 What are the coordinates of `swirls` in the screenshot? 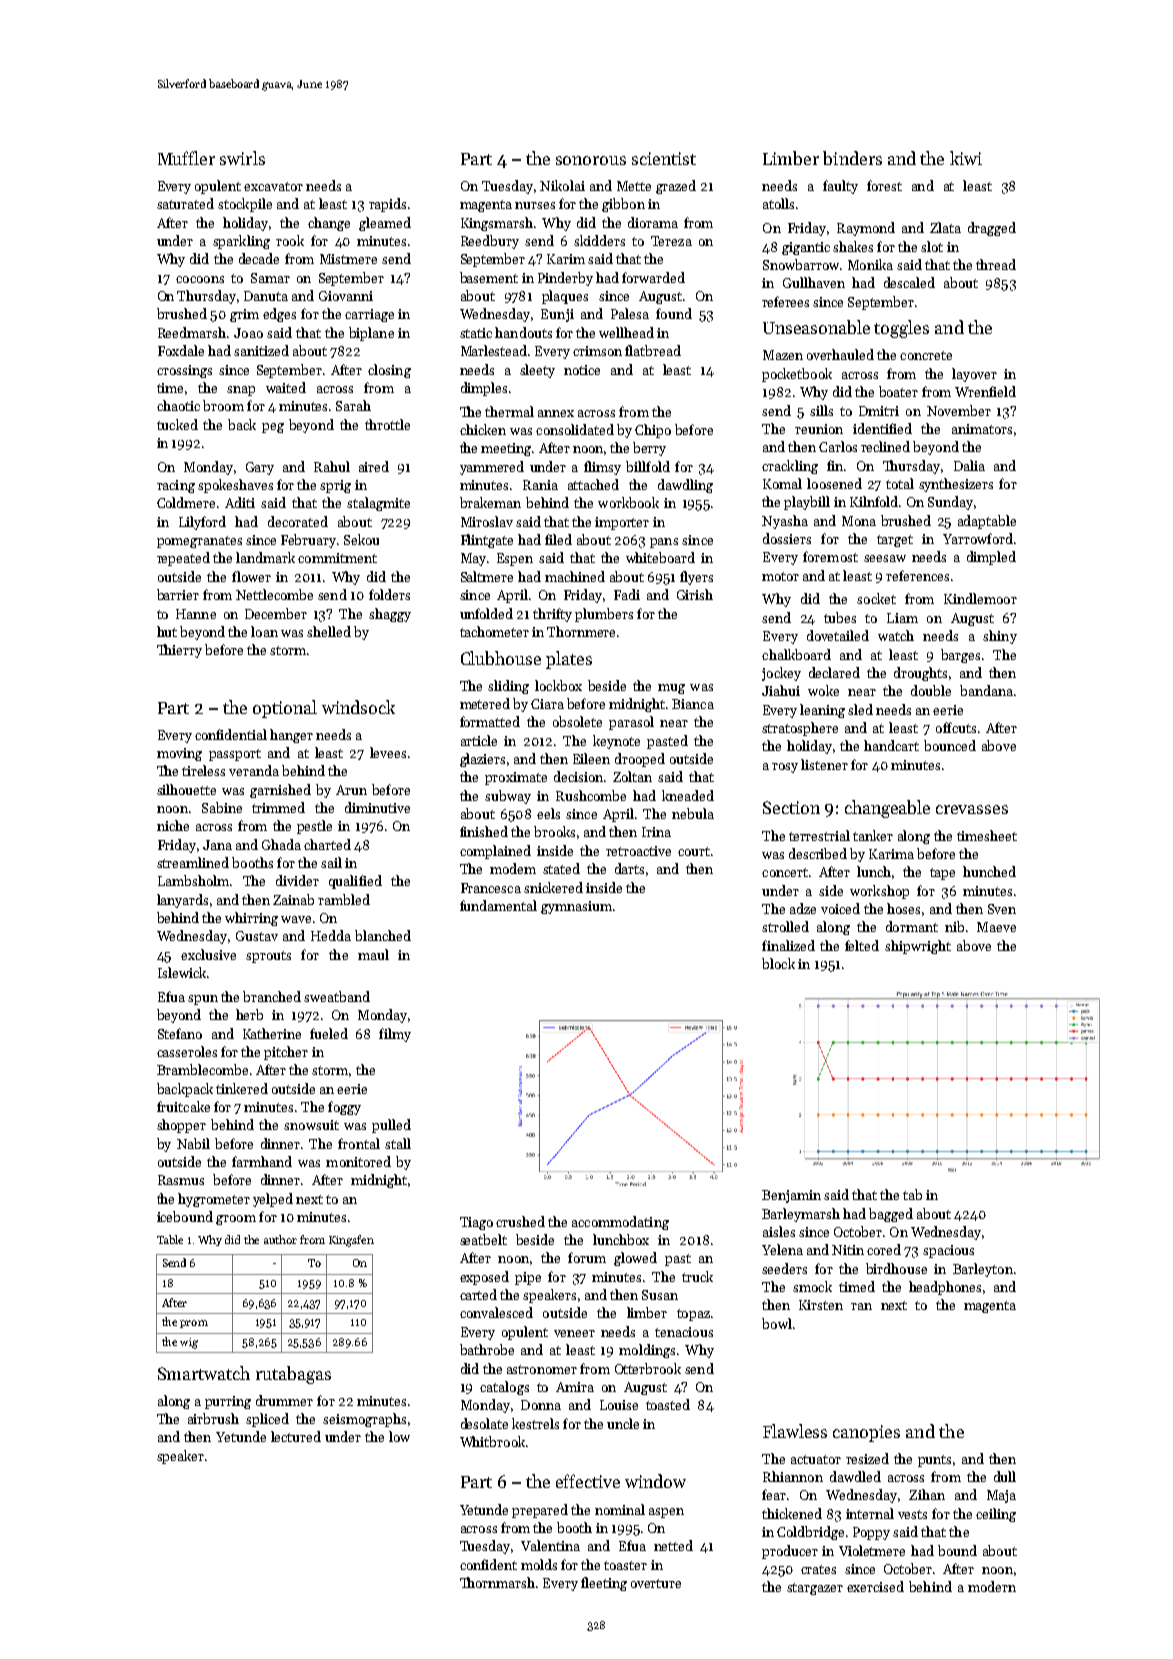 It's located at (242, 158).
